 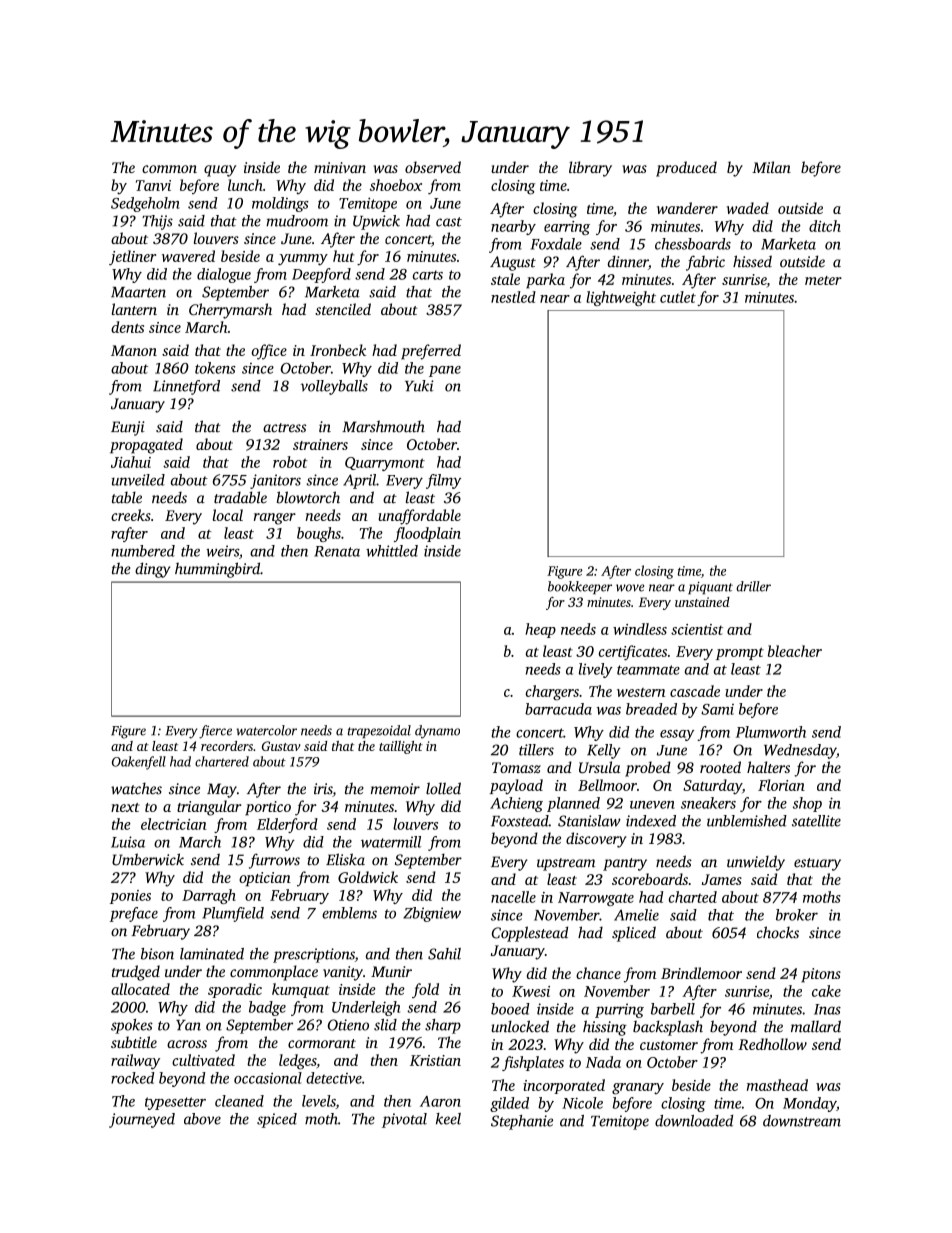 I want to click on journeyed, so click(x=142, y=1120).
